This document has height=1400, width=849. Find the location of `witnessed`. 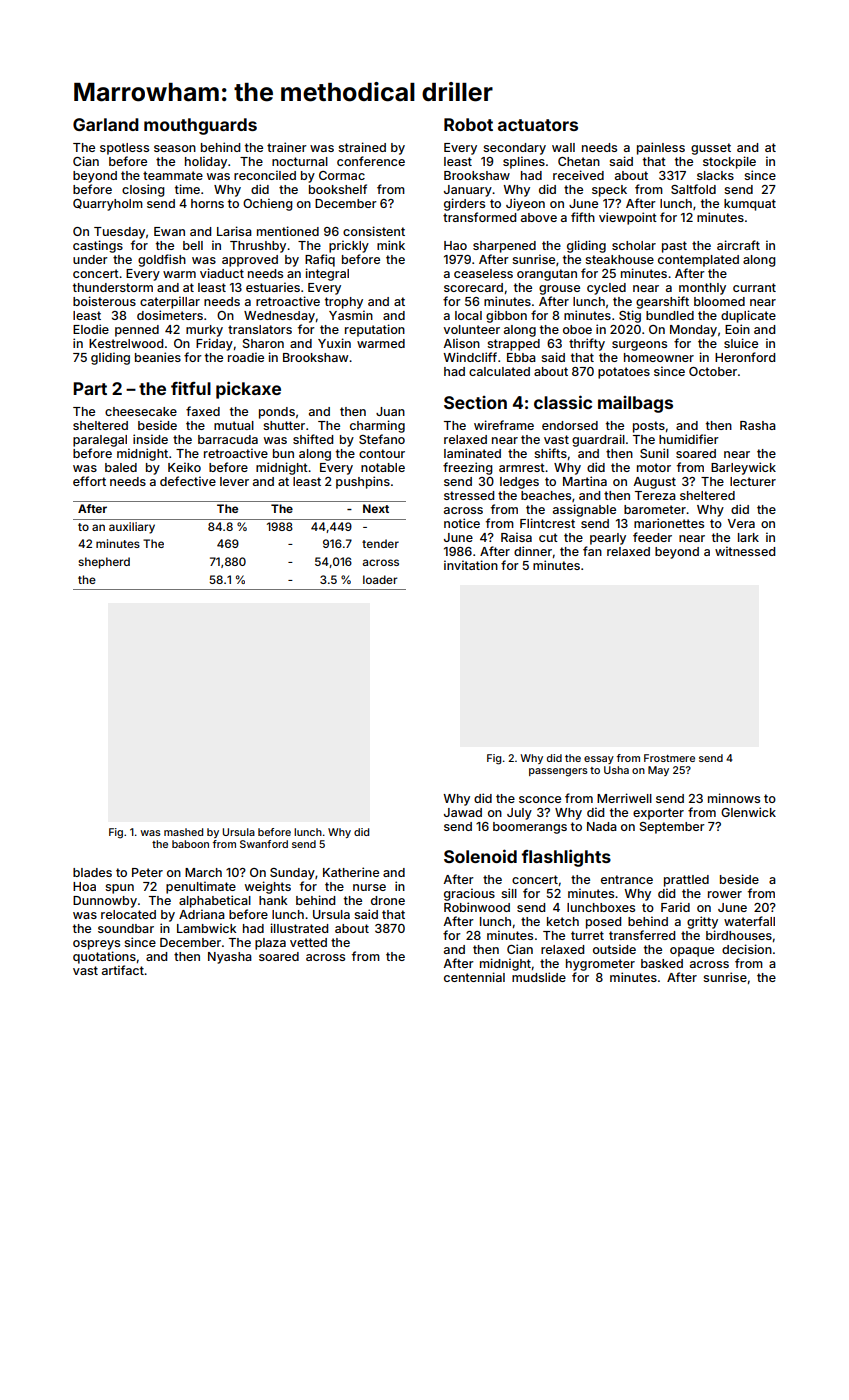

witnessed is located at coordinates (745, 551).
